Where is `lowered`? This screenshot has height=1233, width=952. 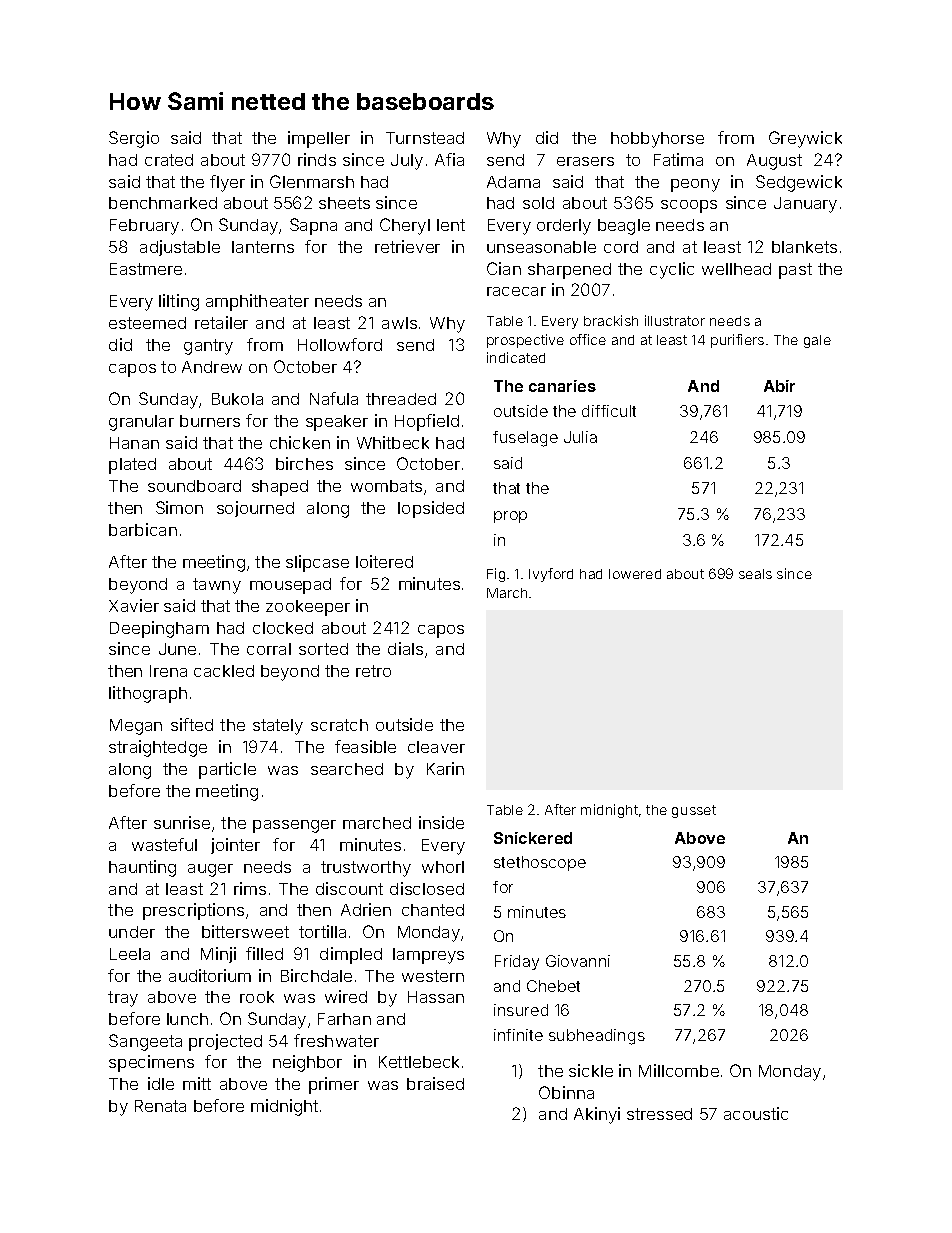 lowered is located at coordinates (635, 574).
